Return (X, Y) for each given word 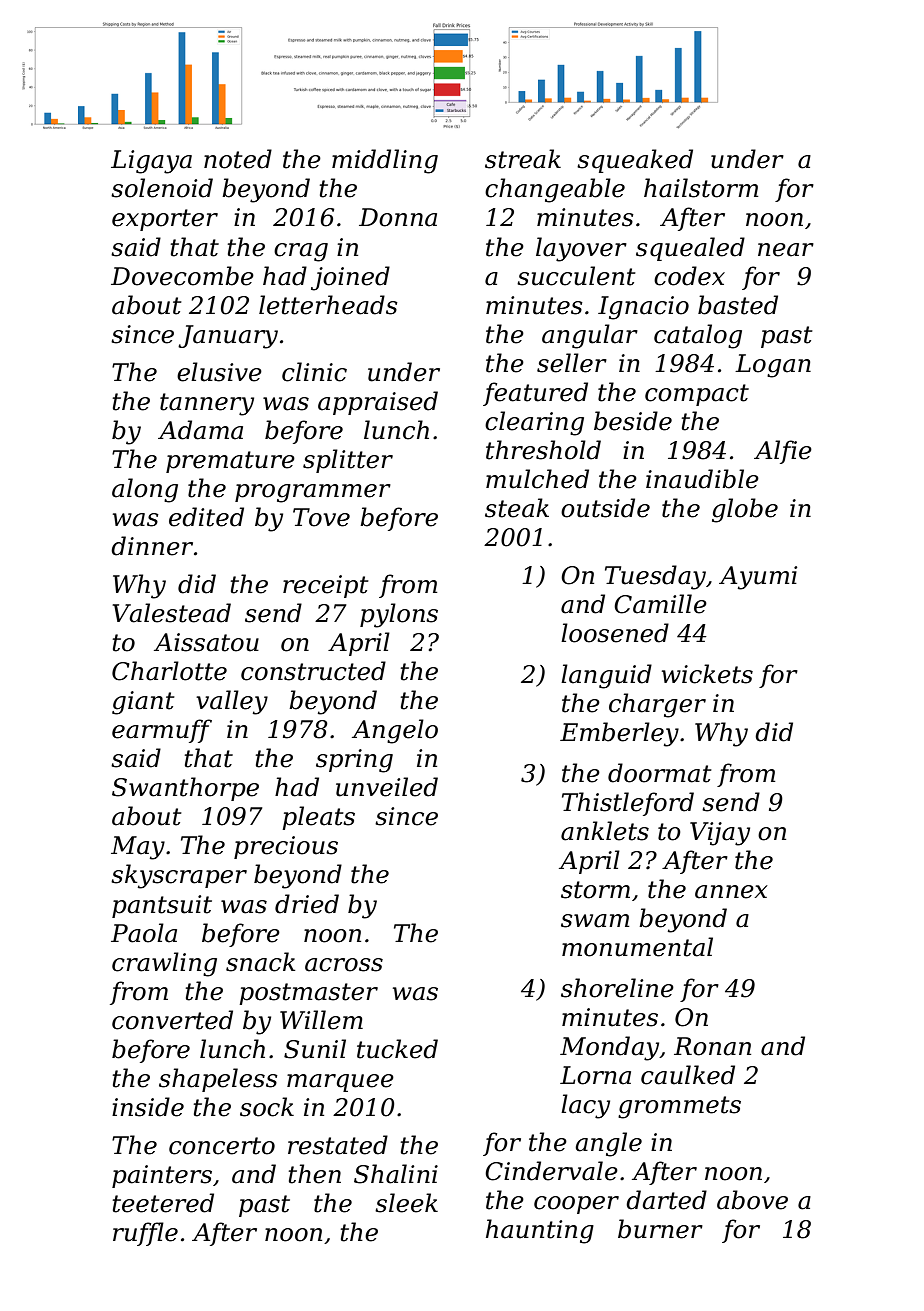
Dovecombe (182, 276)
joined (350, 278)
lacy (585, 1106)
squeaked (635, 161)
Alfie (783, 452)
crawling (164, 964)
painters (162, 1176)
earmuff (162, 731)
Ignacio (643, 308)
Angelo (395, 731)
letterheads (328, 305)
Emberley (619, 734)
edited (206, 517)
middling (385, 161)
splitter (348, 461)
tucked (397, 1049)
